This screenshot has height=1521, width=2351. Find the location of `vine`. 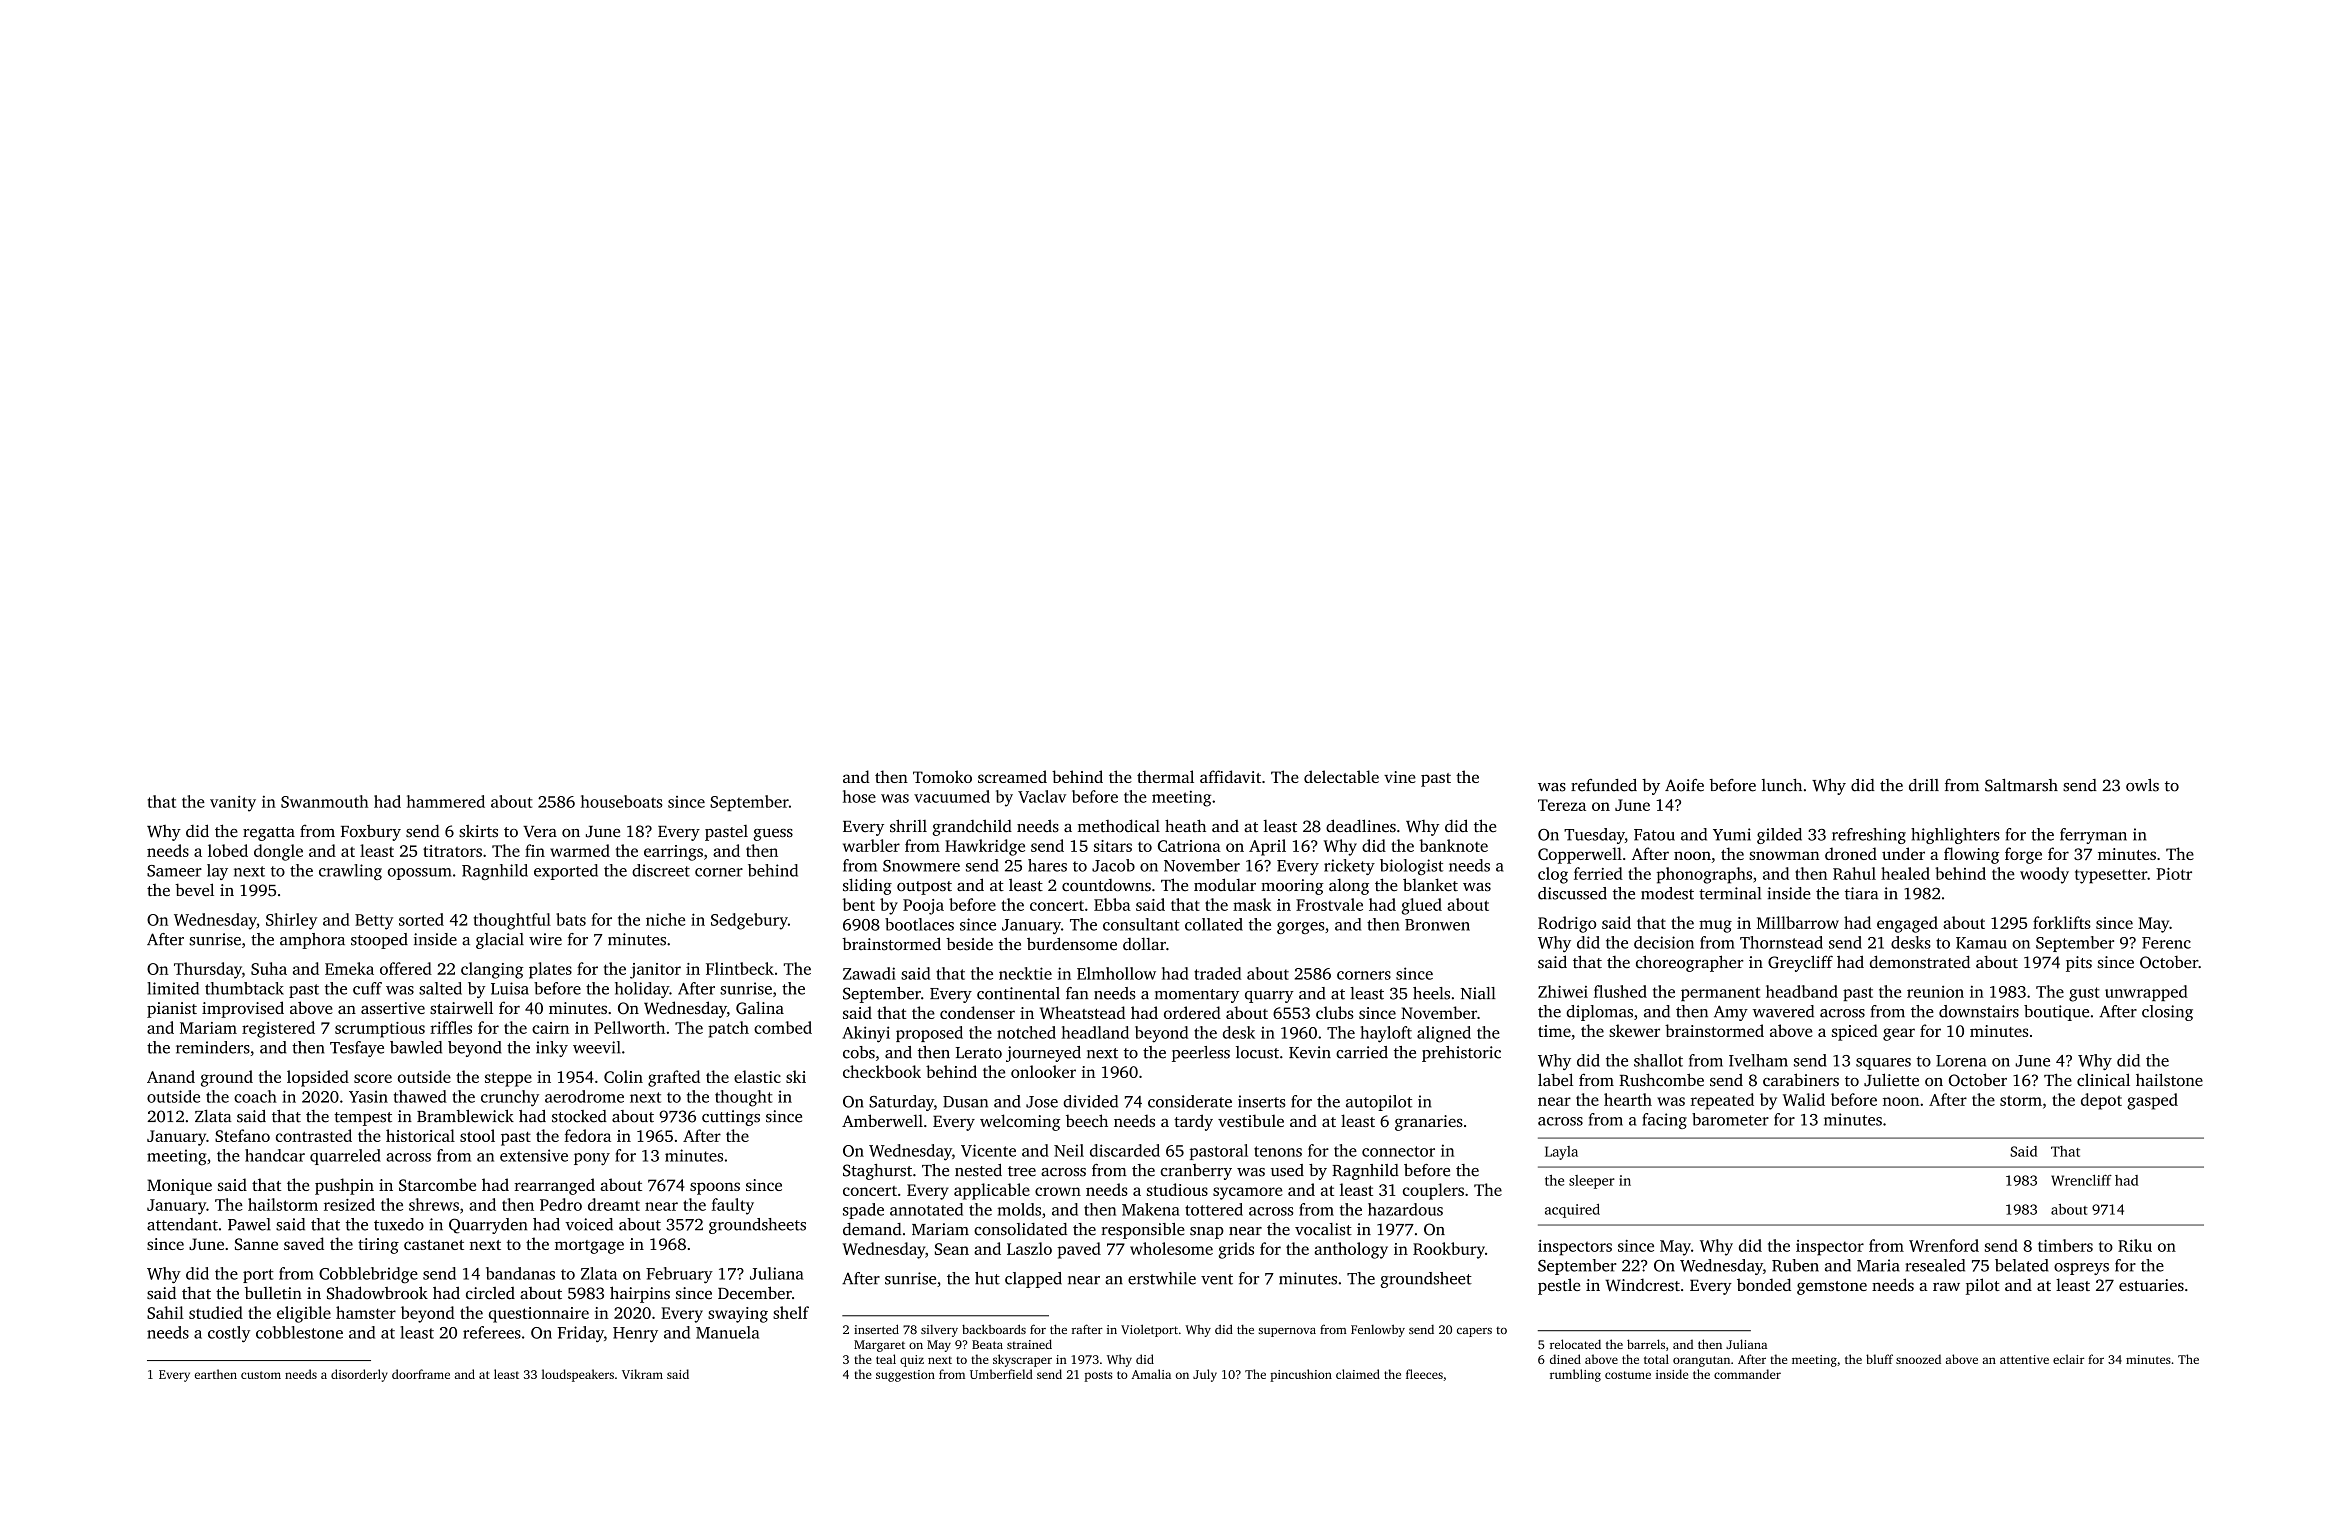

vine is located at coordinates (1400, 777).
